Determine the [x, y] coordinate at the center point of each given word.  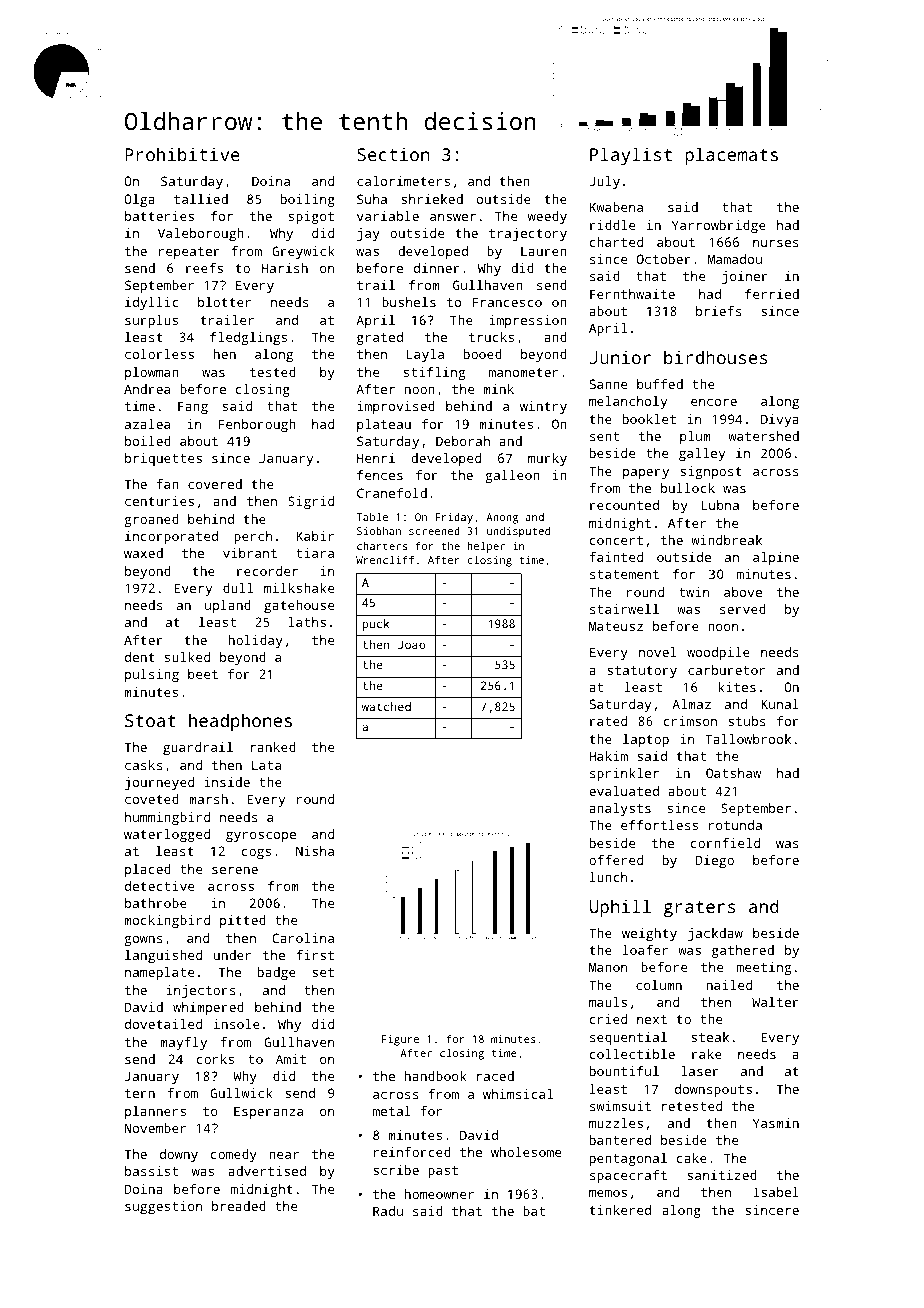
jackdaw [715, 934]
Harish [285, 268]
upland [228, 606]
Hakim [608, 756]
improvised [396, 407]
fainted [616, 557]
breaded [239, 1206]
